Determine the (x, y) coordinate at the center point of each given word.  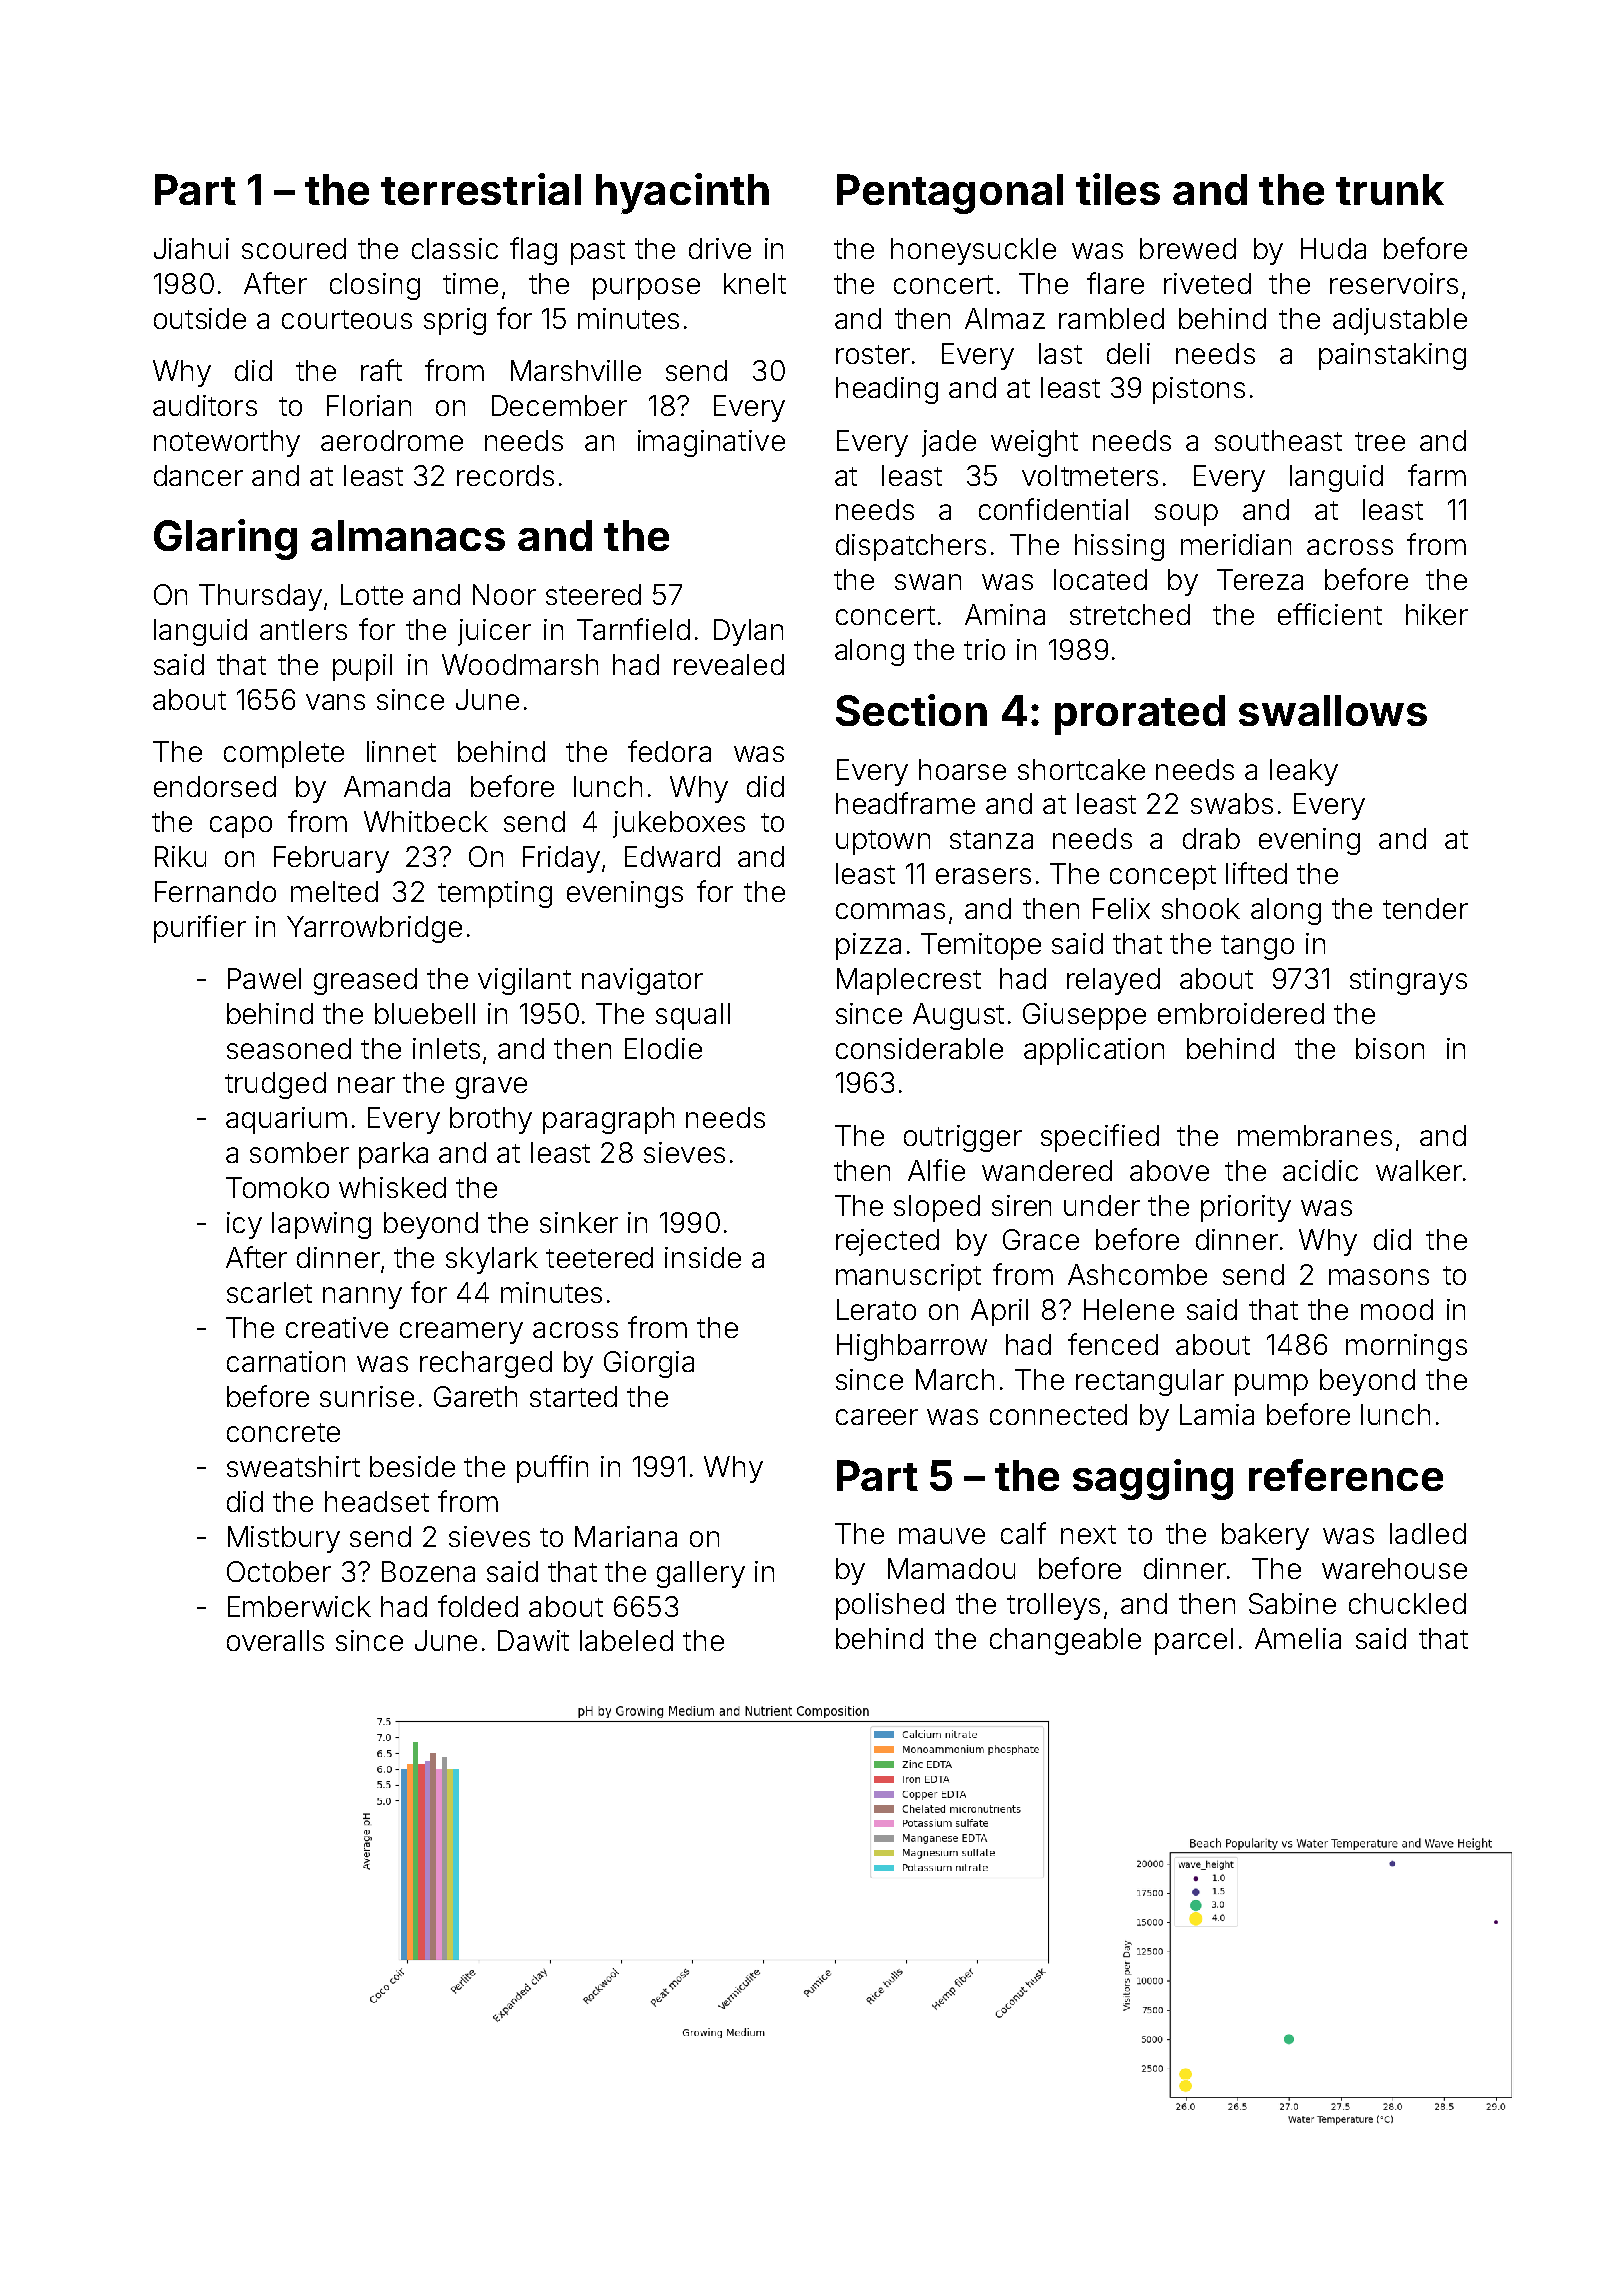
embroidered (1241, 1013)
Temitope (981, 946)
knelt (755, 283)
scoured (294, 248)
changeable (1065, 1641)
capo (241, 827)
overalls (275, 1640)
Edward (672, 856)
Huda (1333, 248)
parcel (1194, 1641)
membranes (1315, 1135)
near (366, 1085)
